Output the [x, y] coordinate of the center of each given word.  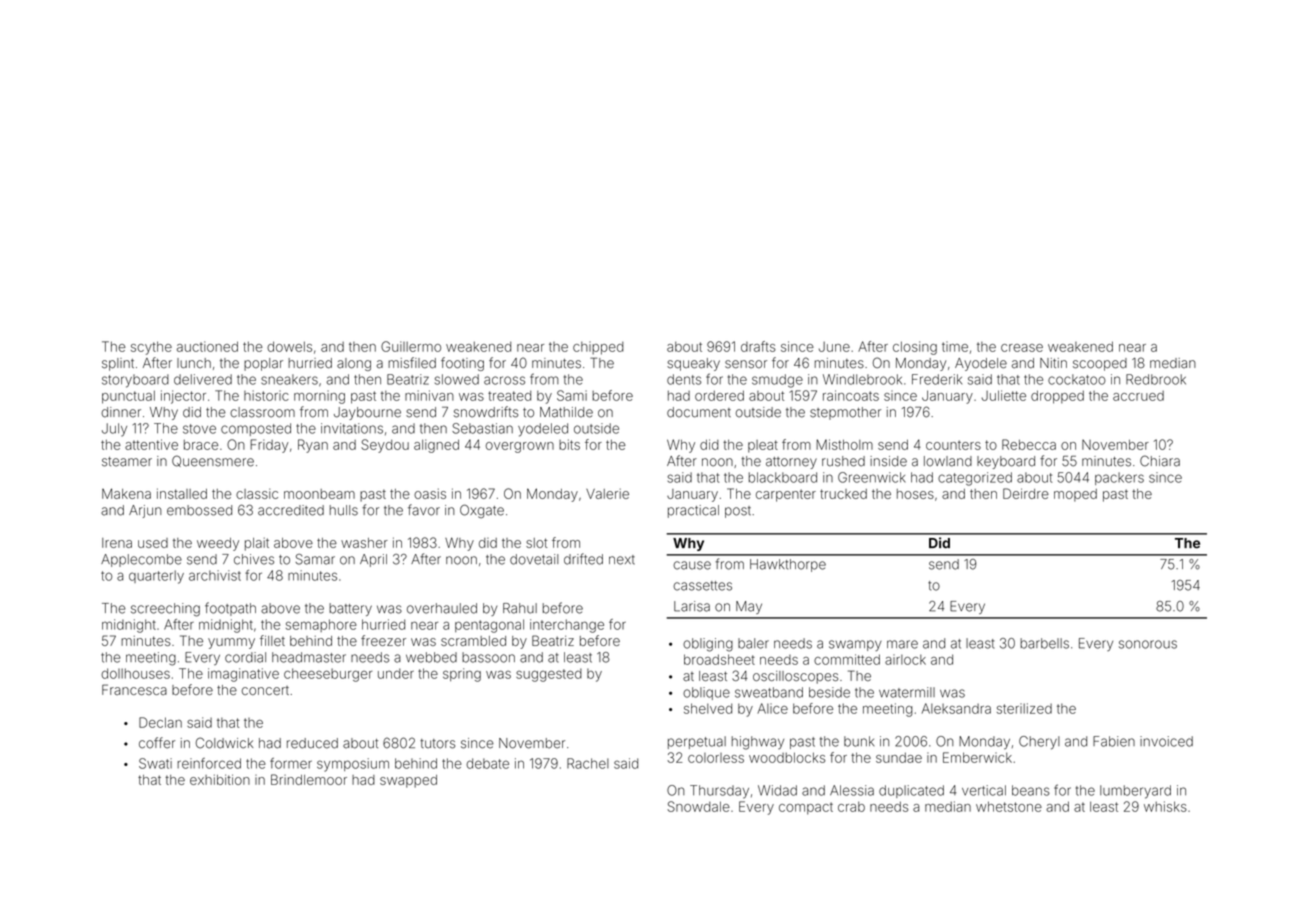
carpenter [786, 495]
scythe [151, 348]
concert [265, 690]
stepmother [845, 413]
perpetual [697, 742]
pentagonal [489, 626]
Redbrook [1156, 379]
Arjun [145, 511]
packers [1119, 478]
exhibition [220, 779]
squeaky [693, 364]
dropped [1057, 397]
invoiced [1166, 741]
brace [201, 445]
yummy [231, 643]
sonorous [1148, 644]
